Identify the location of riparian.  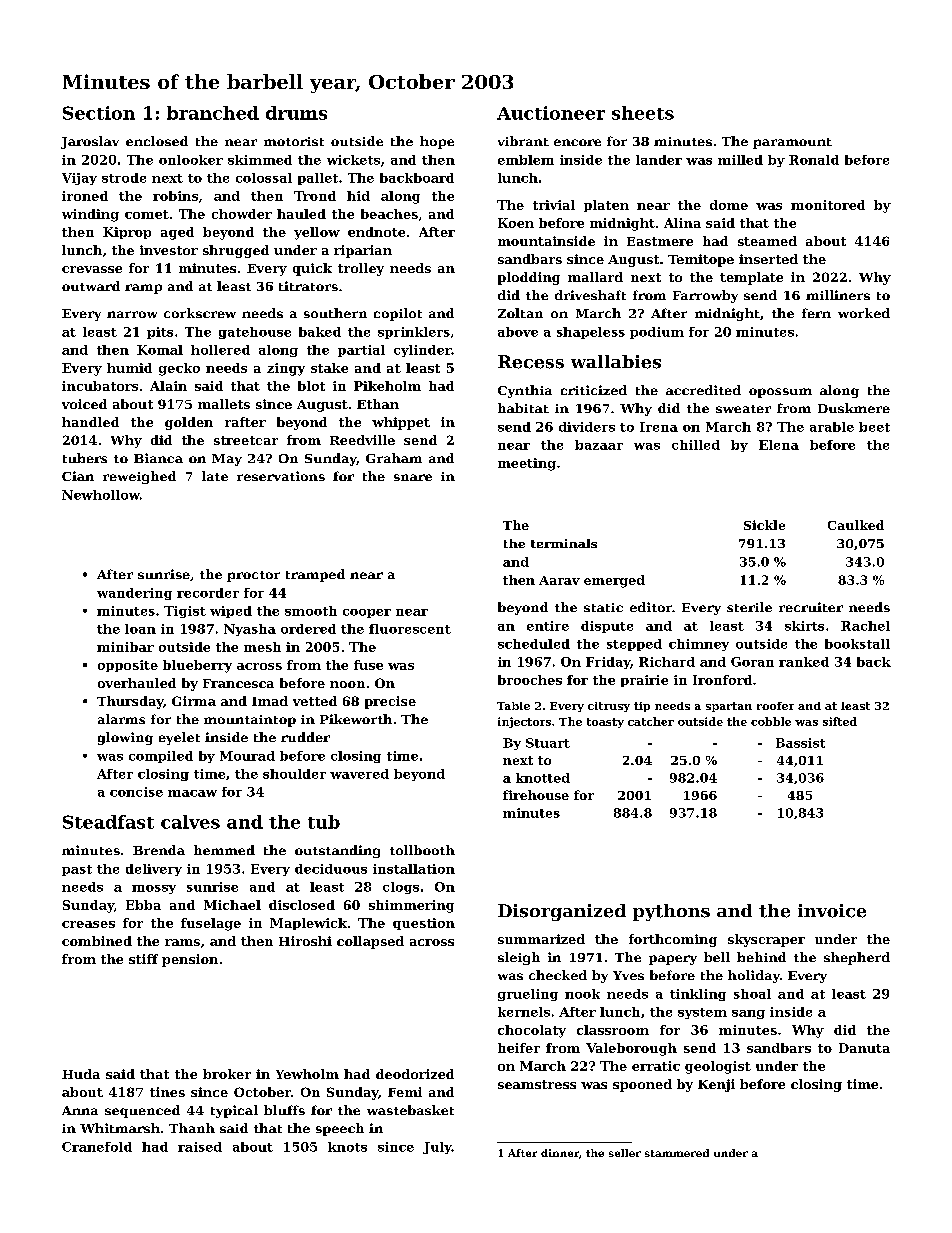
(363, 251).
